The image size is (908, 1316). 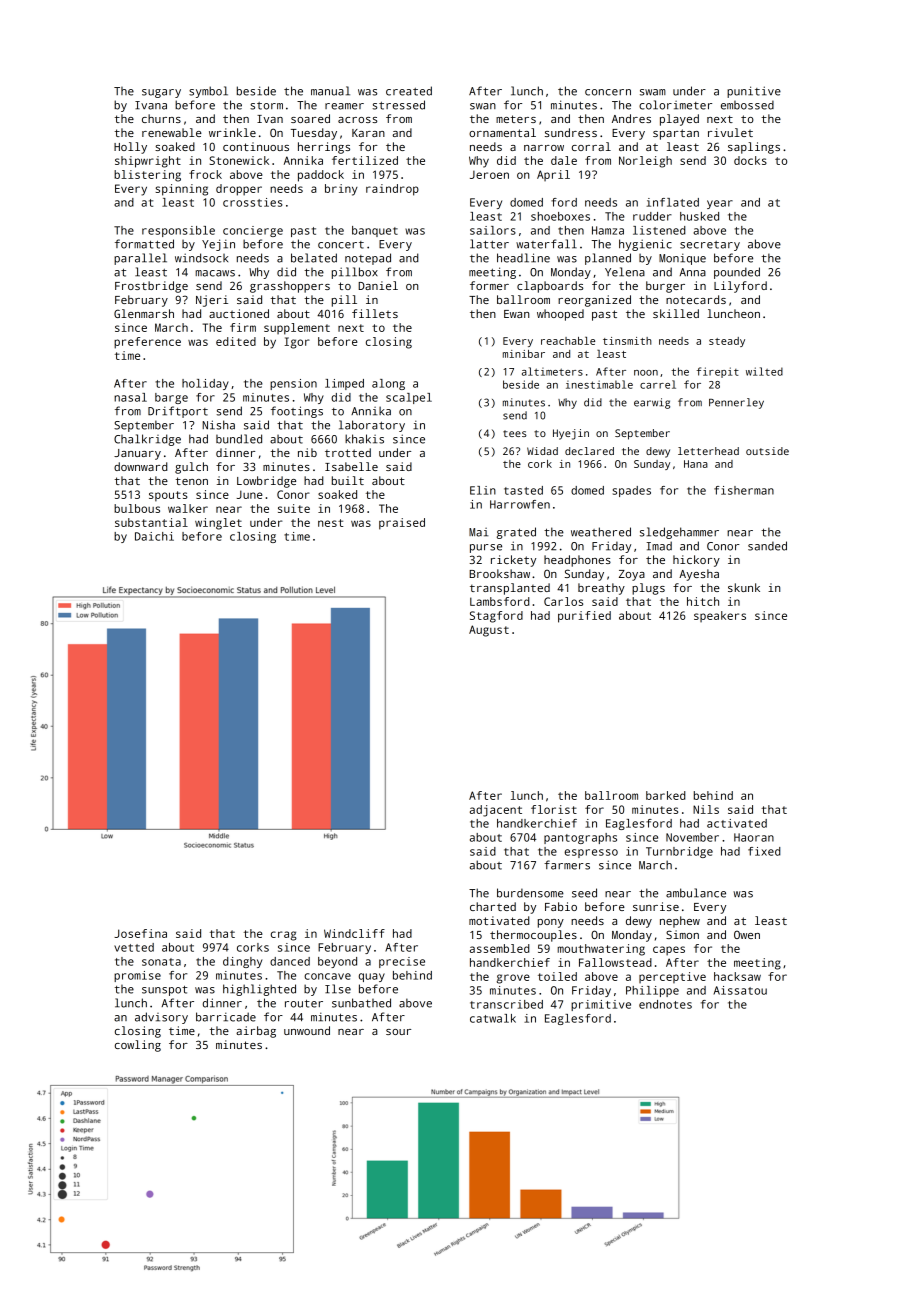 What do you see at coordinates (591, 853) in the image?
I see `espresso` at bounding box center [591, 853].
